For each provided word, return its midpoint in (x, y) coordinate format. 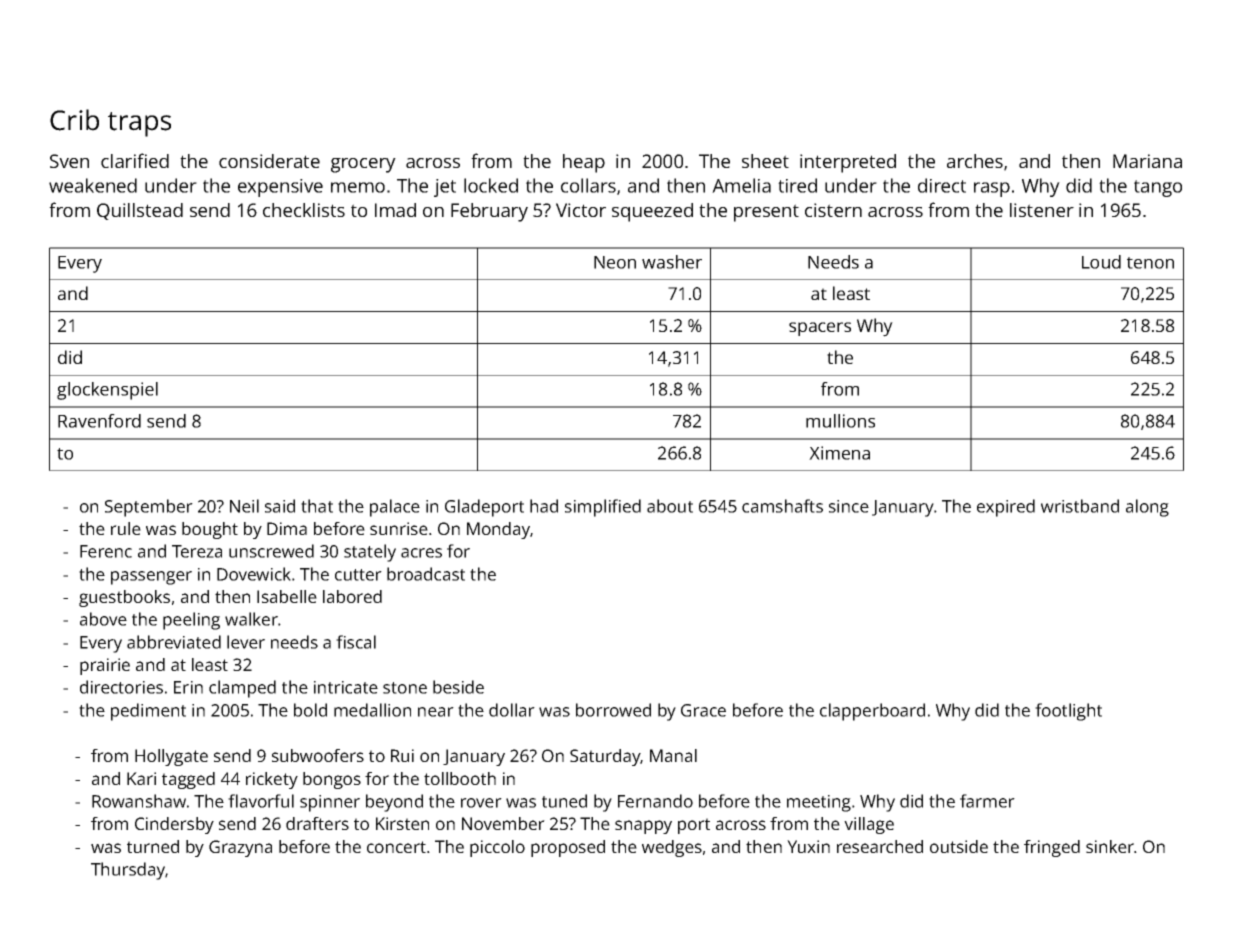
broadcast (426, 574)
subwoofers (318, 755)
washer (672, 262)
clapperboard (872, 712)
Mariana (1147, 161)
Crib (74, 120)
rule (126, 528)
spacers (820, 329)
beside (458, 687)
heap (584, 163)
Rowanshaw (139, 801)
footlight (1068, 712)
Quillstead (140, 211)
